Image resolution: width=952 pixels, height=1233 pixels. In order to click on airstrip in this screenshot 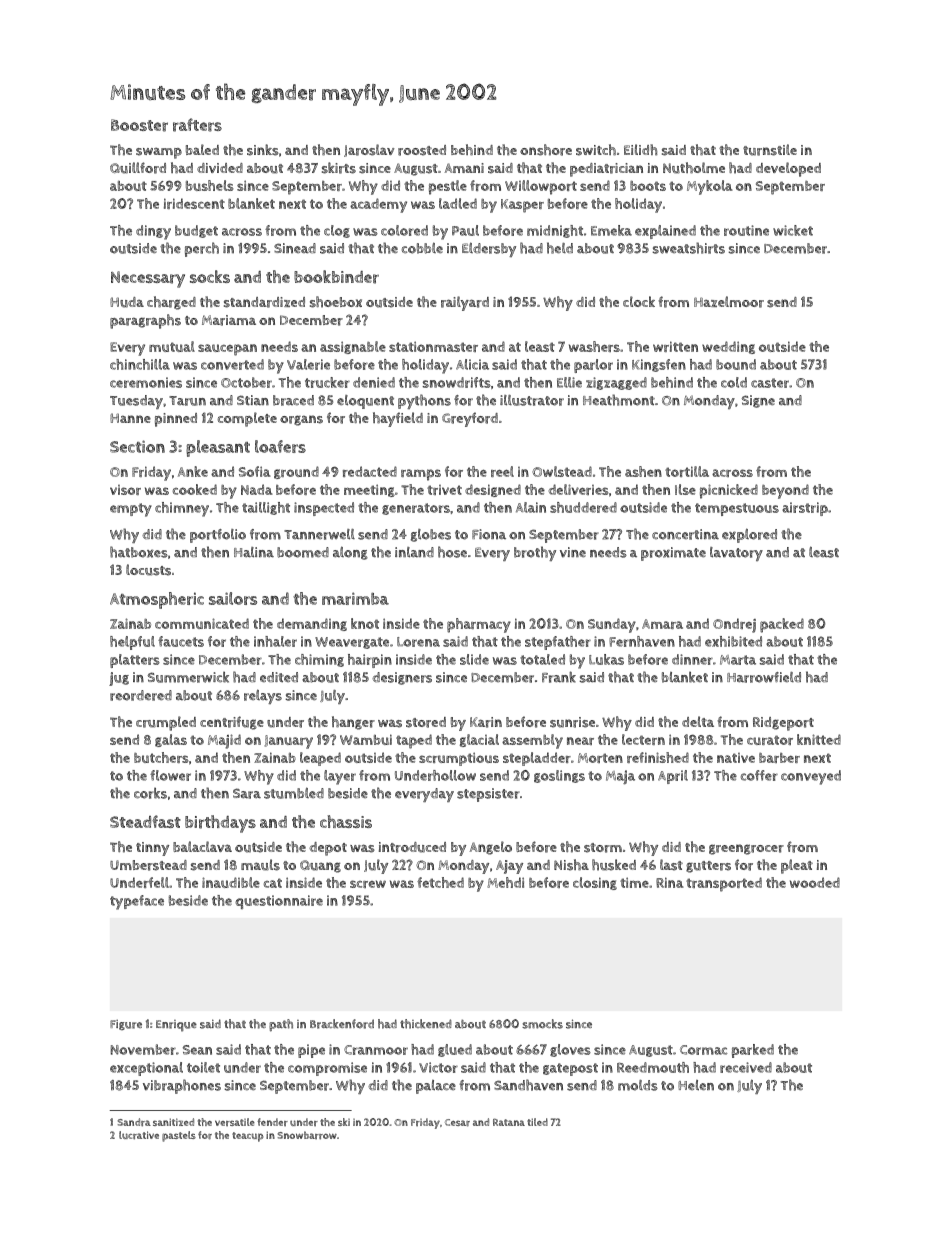, I will do `click(805, 509)`.
